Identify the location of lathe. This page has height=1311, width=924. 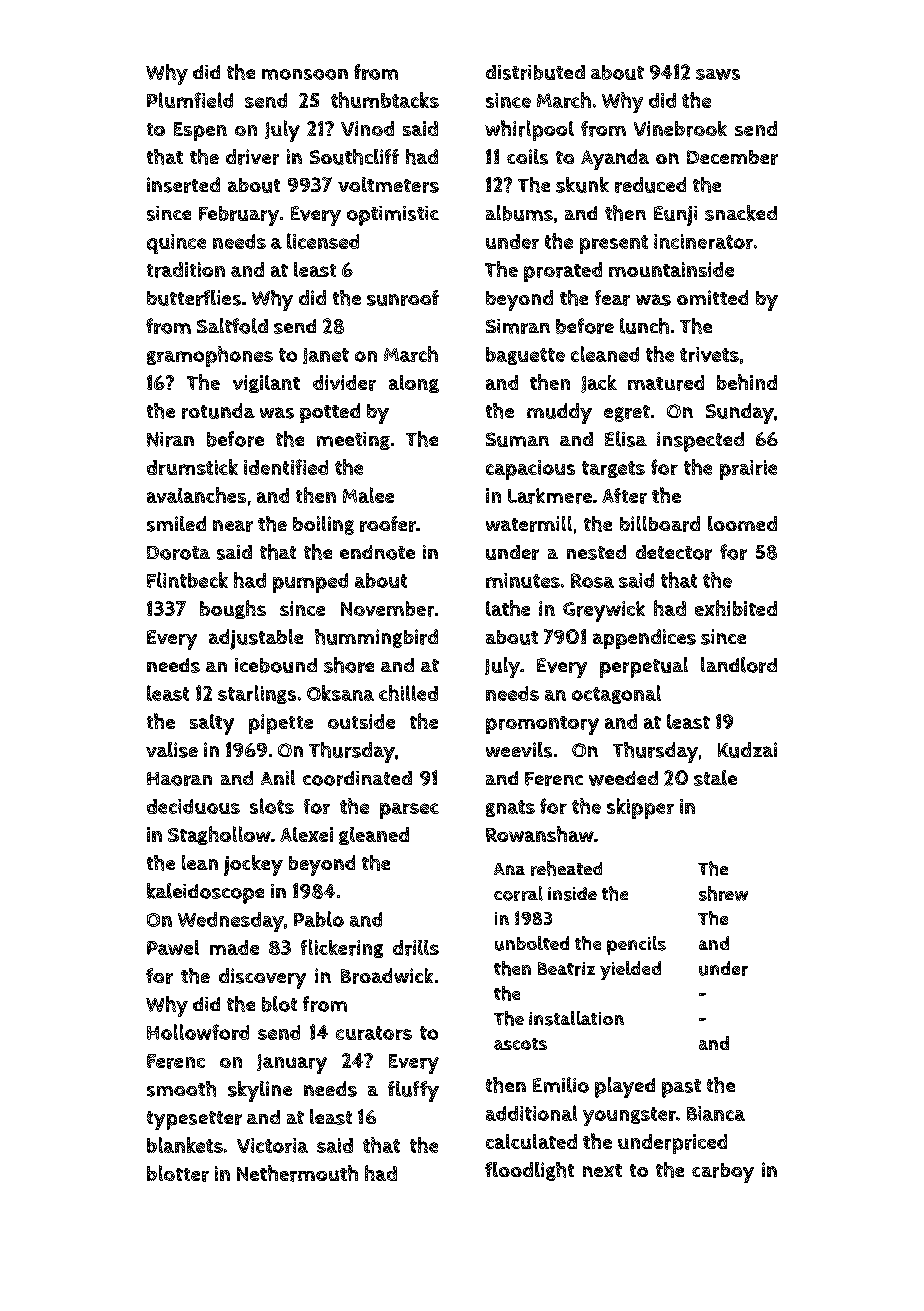
(508, 608).
